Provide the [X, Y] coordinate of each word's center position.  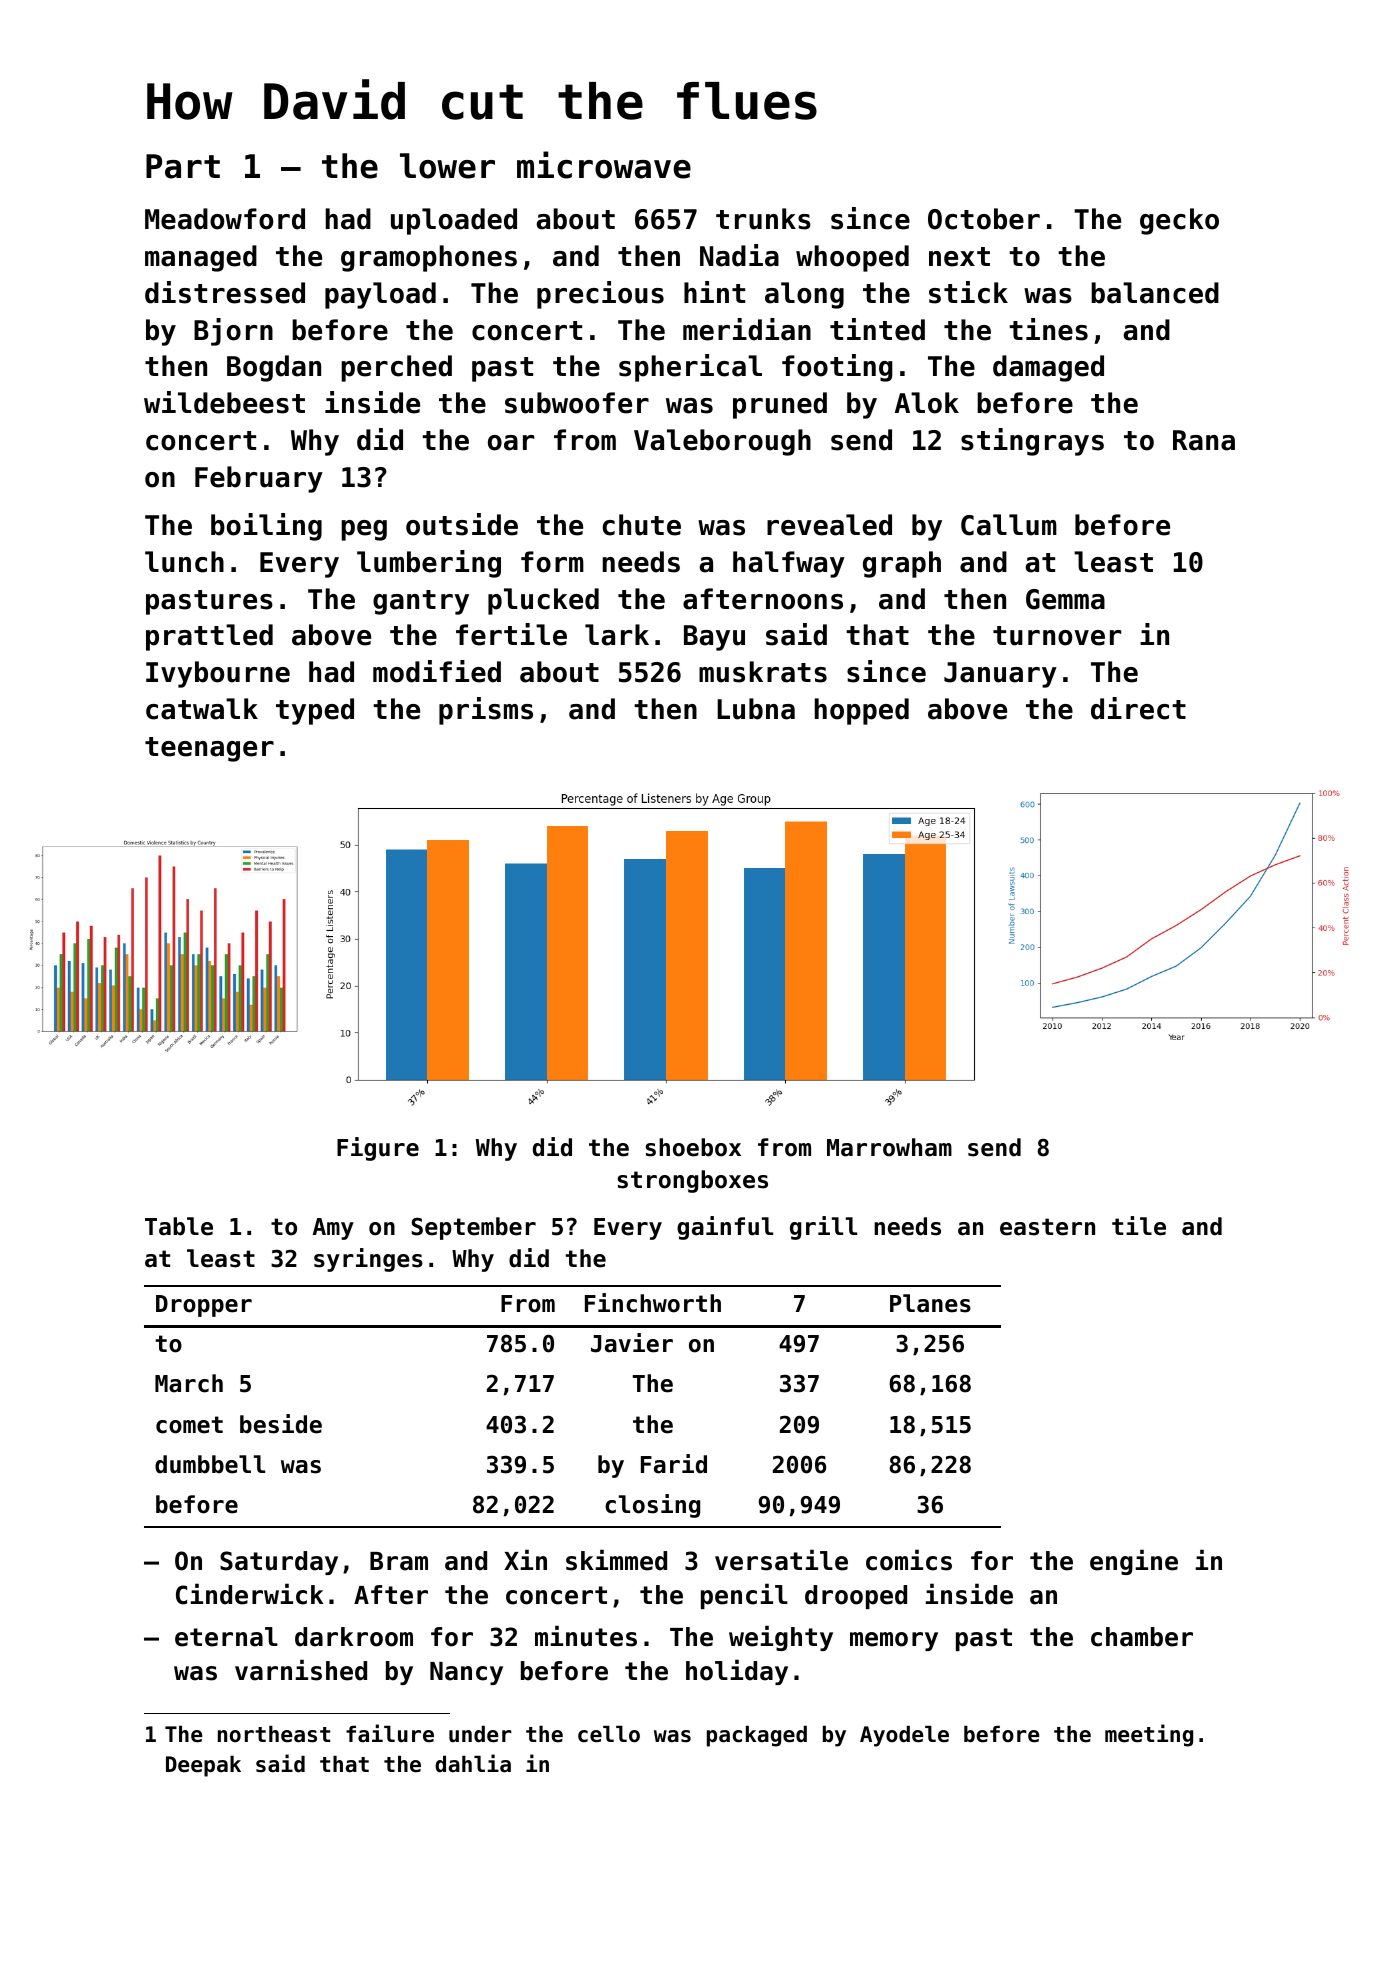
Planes [930, 1303]
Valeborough [722, 442]
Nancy [466, 1673]
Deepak [203, 1766]
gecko [1179, 221]
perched [396, 368]
